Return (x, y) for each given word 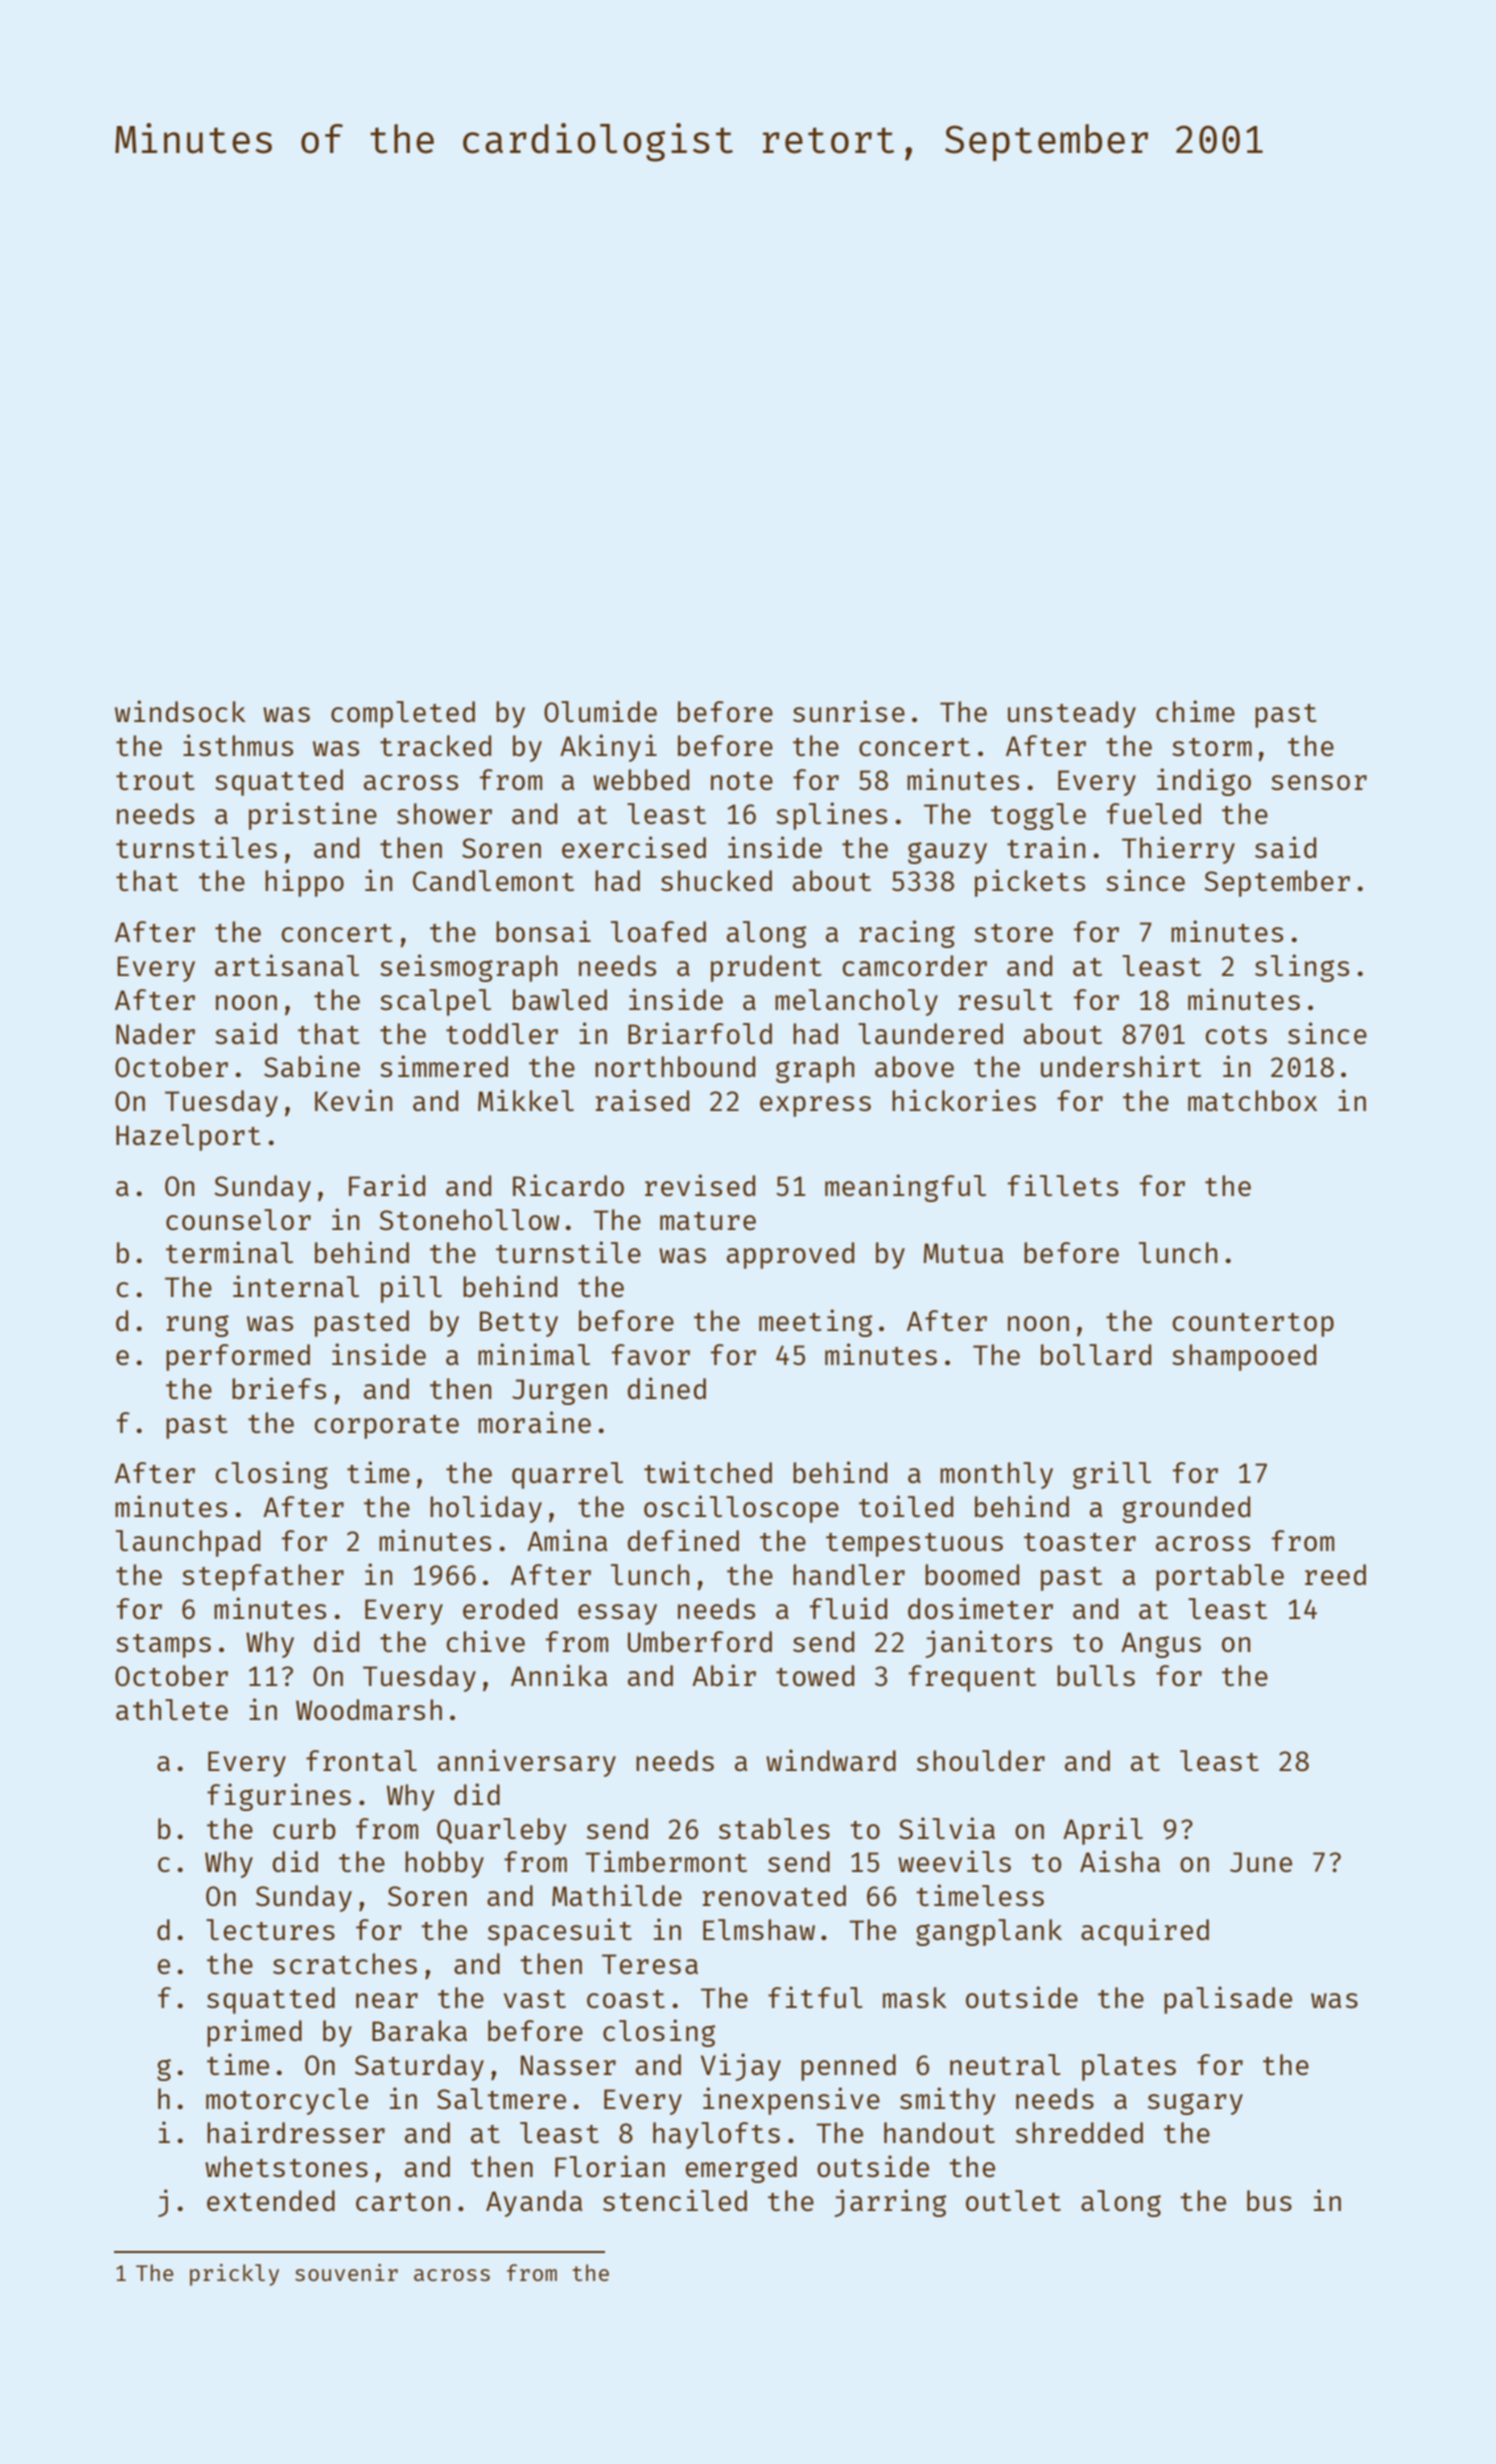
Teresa (650, 1964)
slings (1302, 968)
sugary (1195, 2104)
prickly (234, 2275)
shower (444, 813)
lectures (270, 1929)
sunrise (849, 711)
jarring (890, 2203)
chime (1195, 711)
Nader (155, 1033)
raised (642, 1100)
